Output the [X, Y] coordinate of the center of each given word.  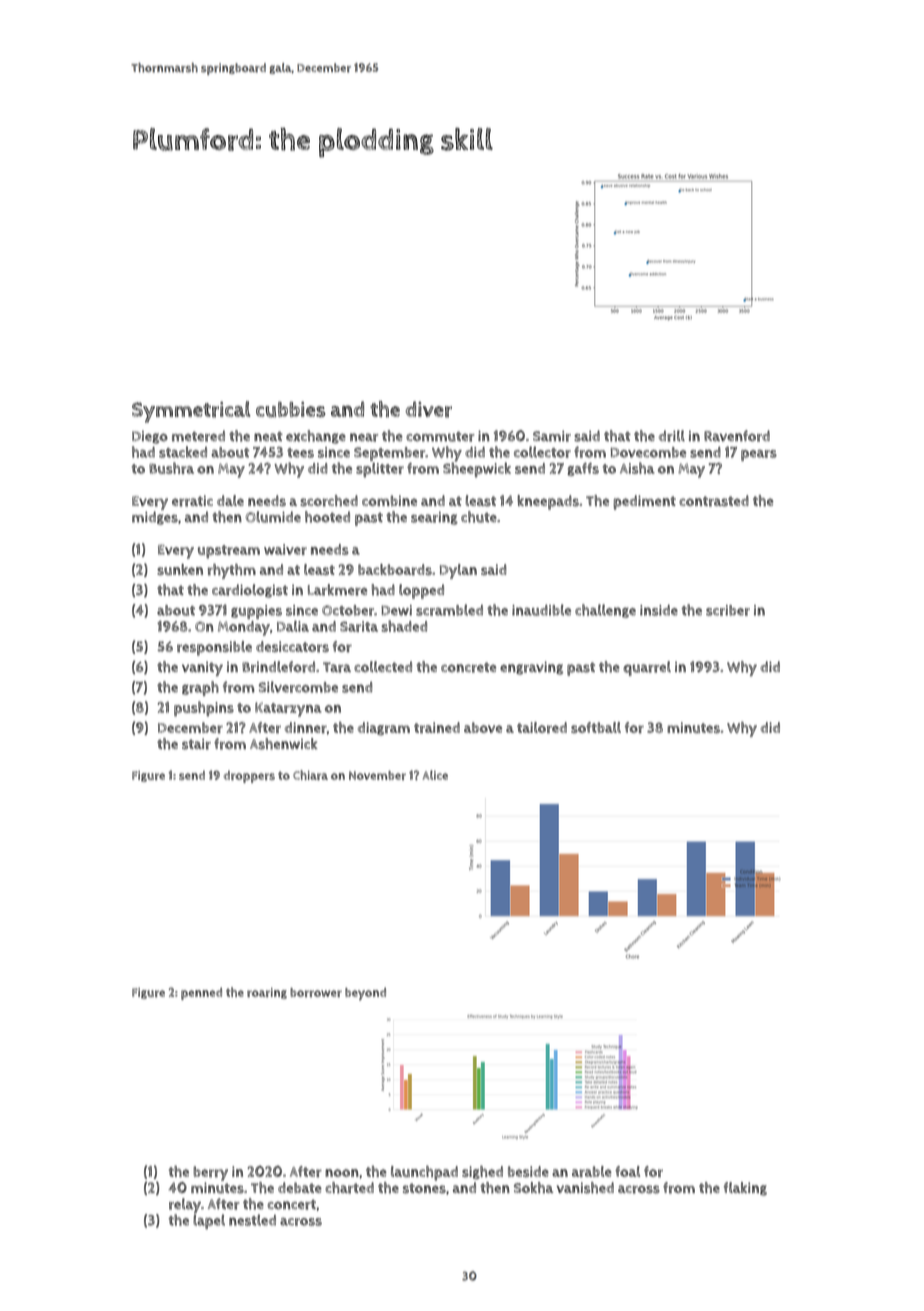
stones [424, 1188]
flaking [745, 1189]
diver [429, 409]
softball [596, 727]
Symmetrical [191, 412]
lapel [209, 1221]
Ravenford [737, 436]
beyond [365, 994]
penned [201, 994]
